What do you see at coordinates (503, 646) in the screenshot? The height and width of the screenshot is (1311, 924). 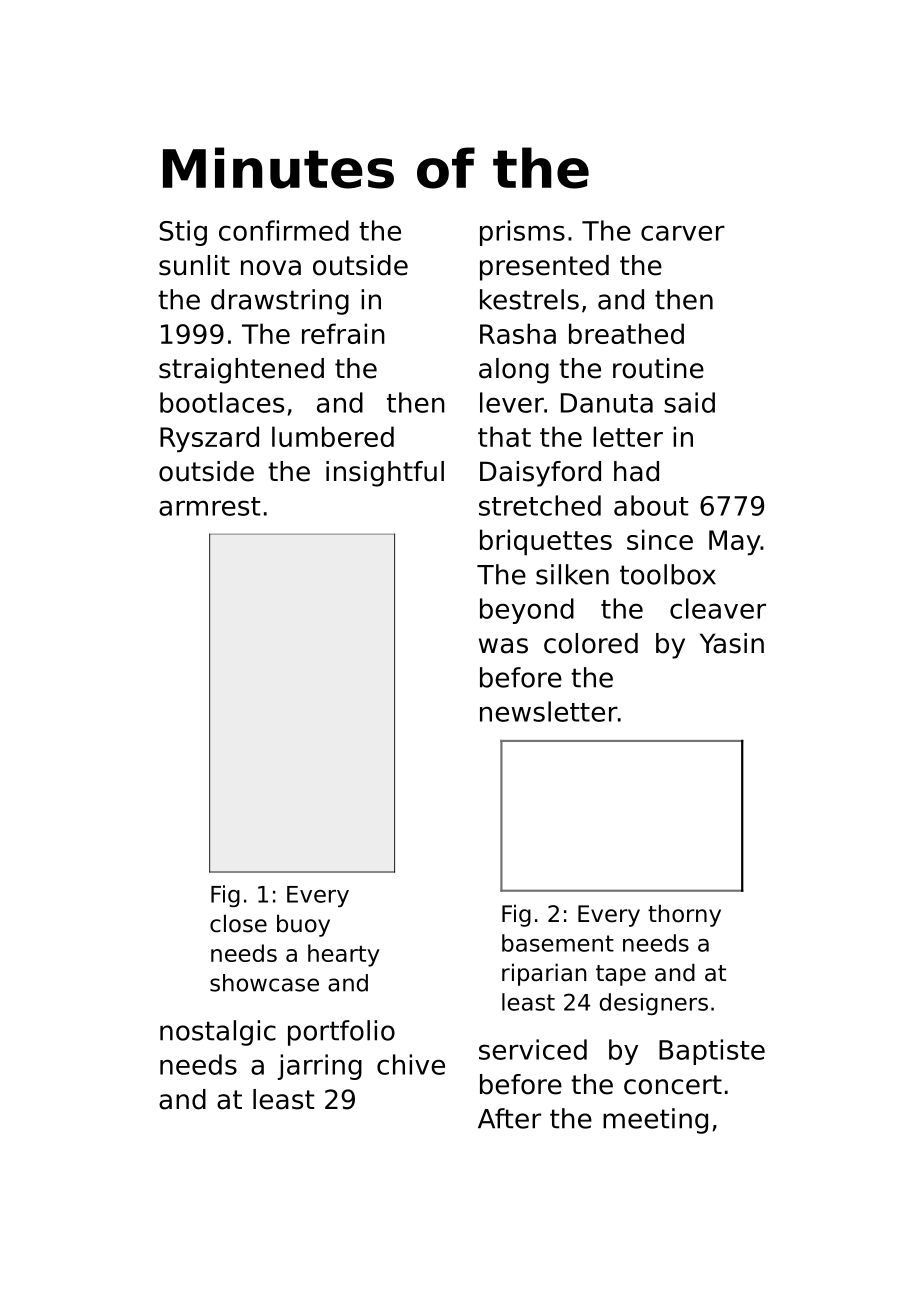 I see `was` at bounding box center [503, 646].
